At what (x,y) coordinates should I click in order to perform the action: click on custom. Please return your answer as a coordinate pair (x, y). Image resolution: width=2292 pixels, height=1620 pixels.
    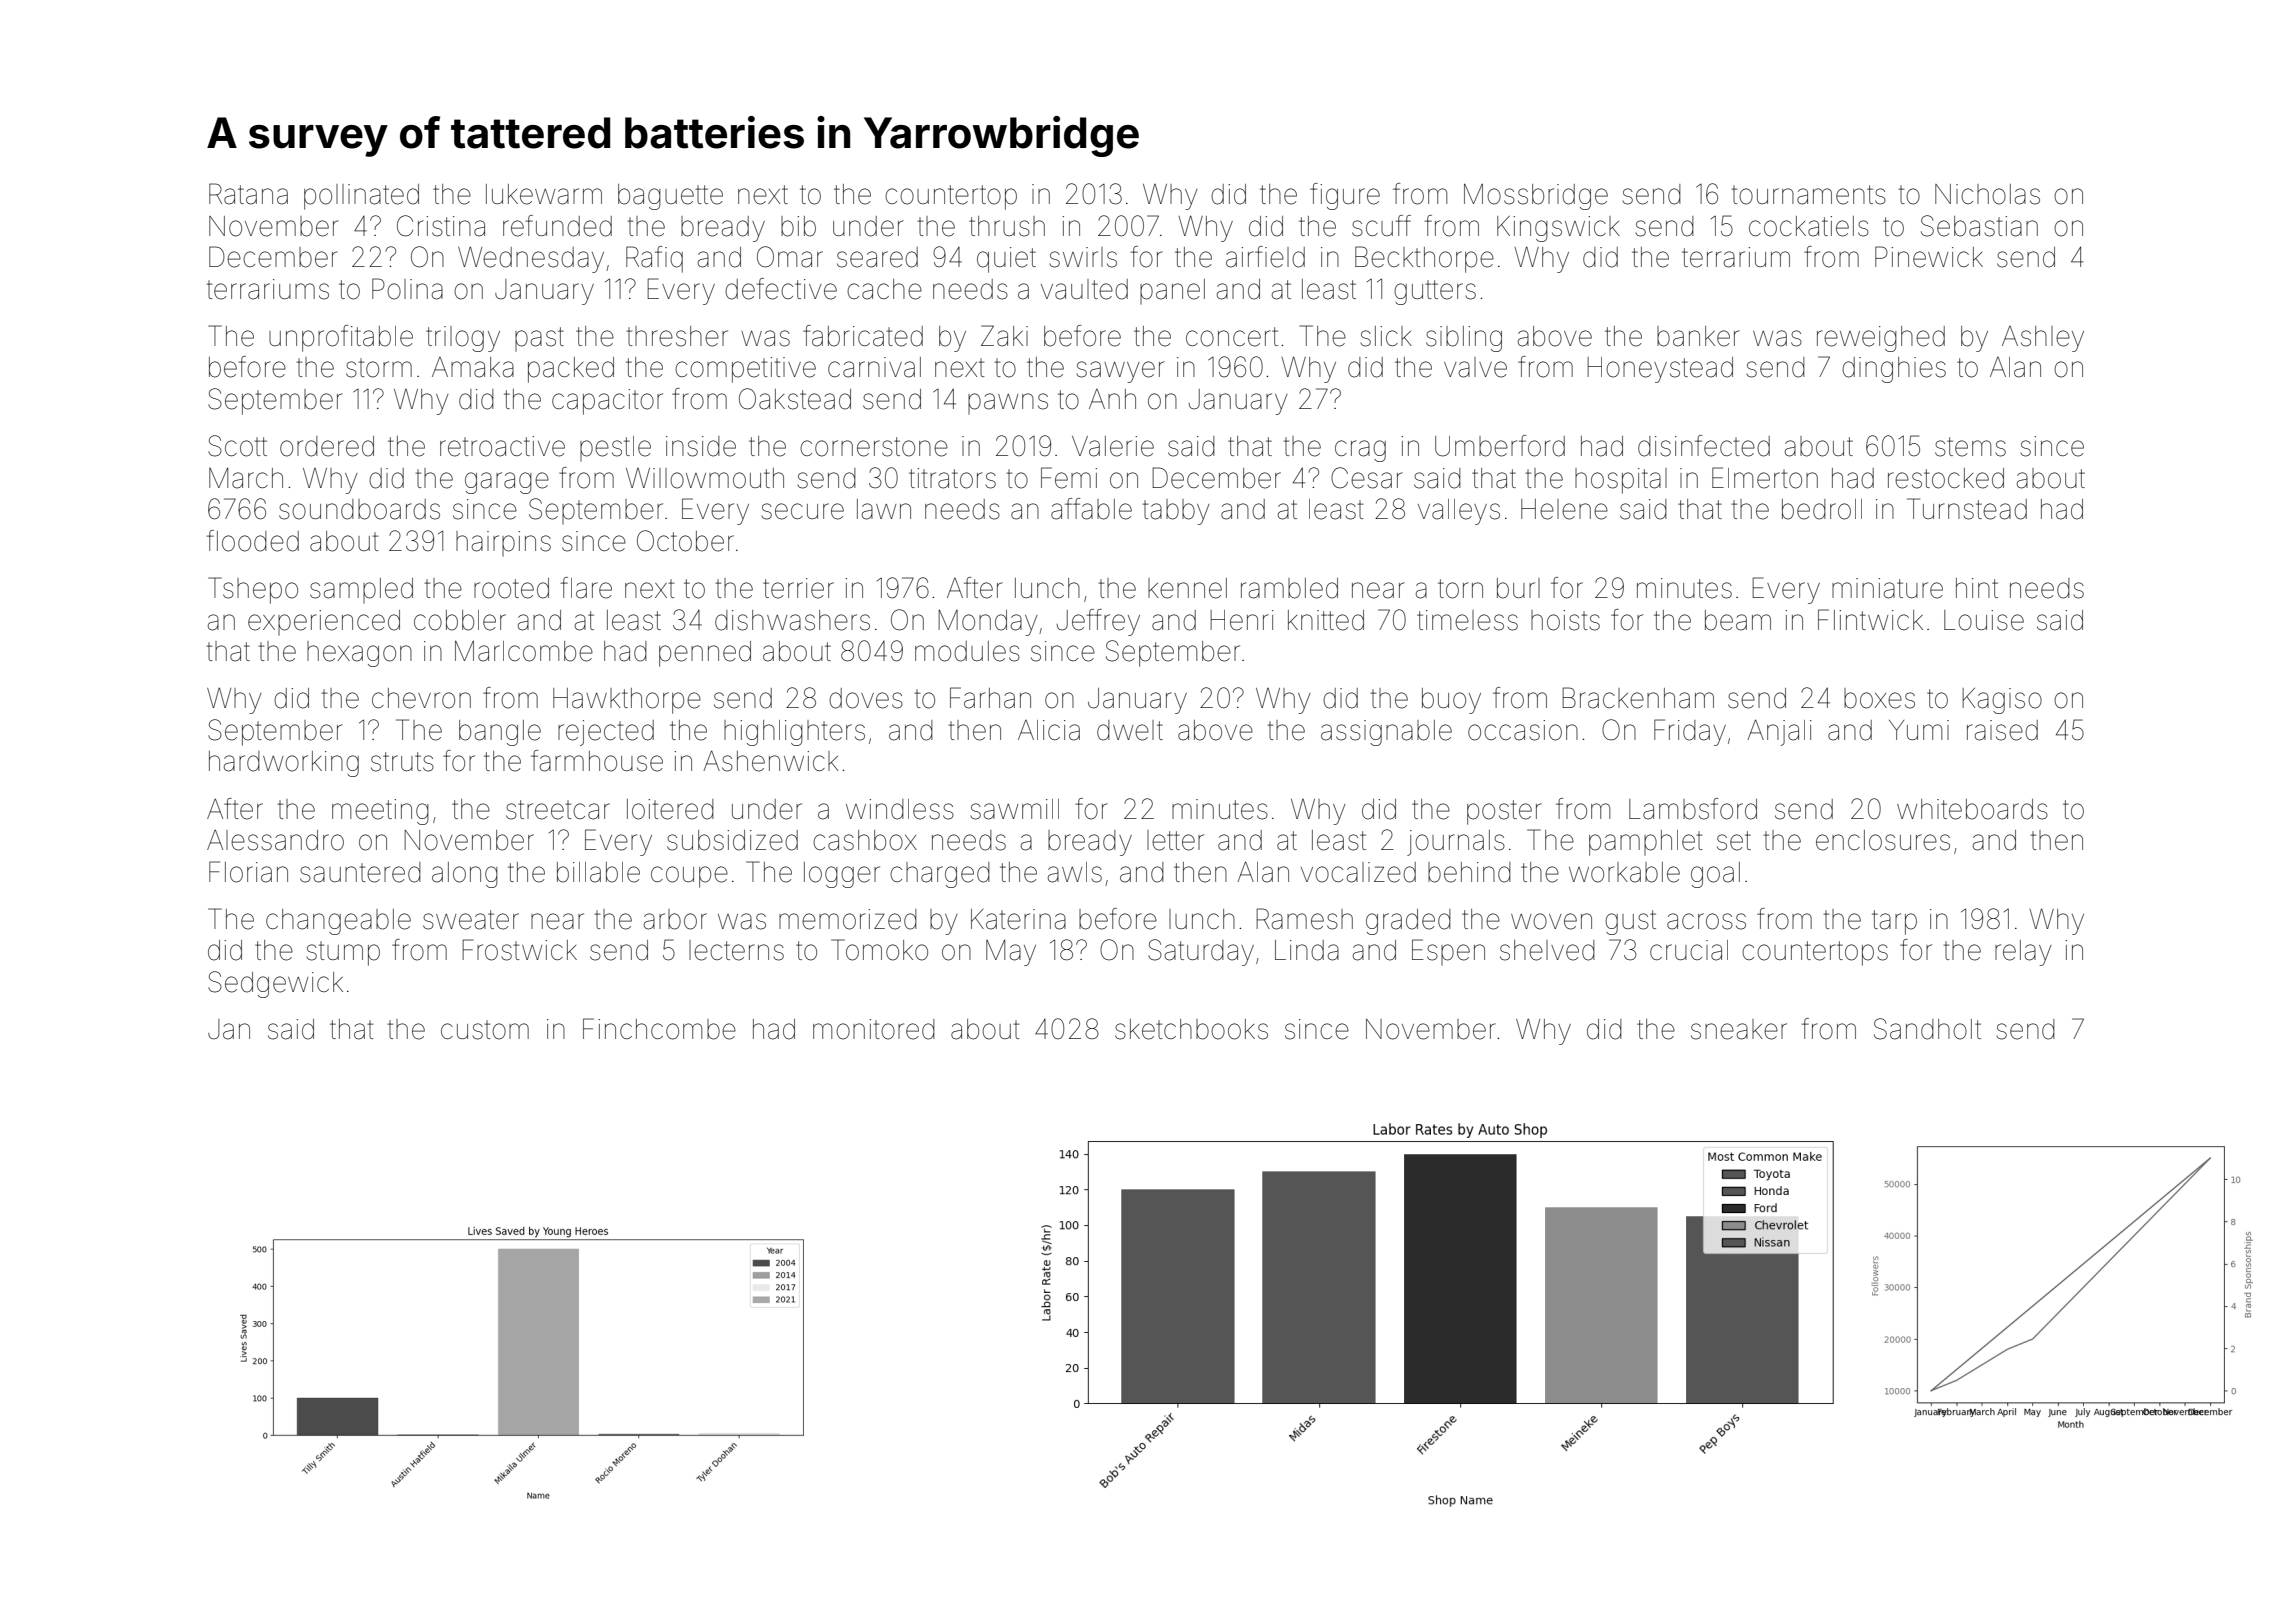
    Looking at the image, I should click on (485, 1030).
